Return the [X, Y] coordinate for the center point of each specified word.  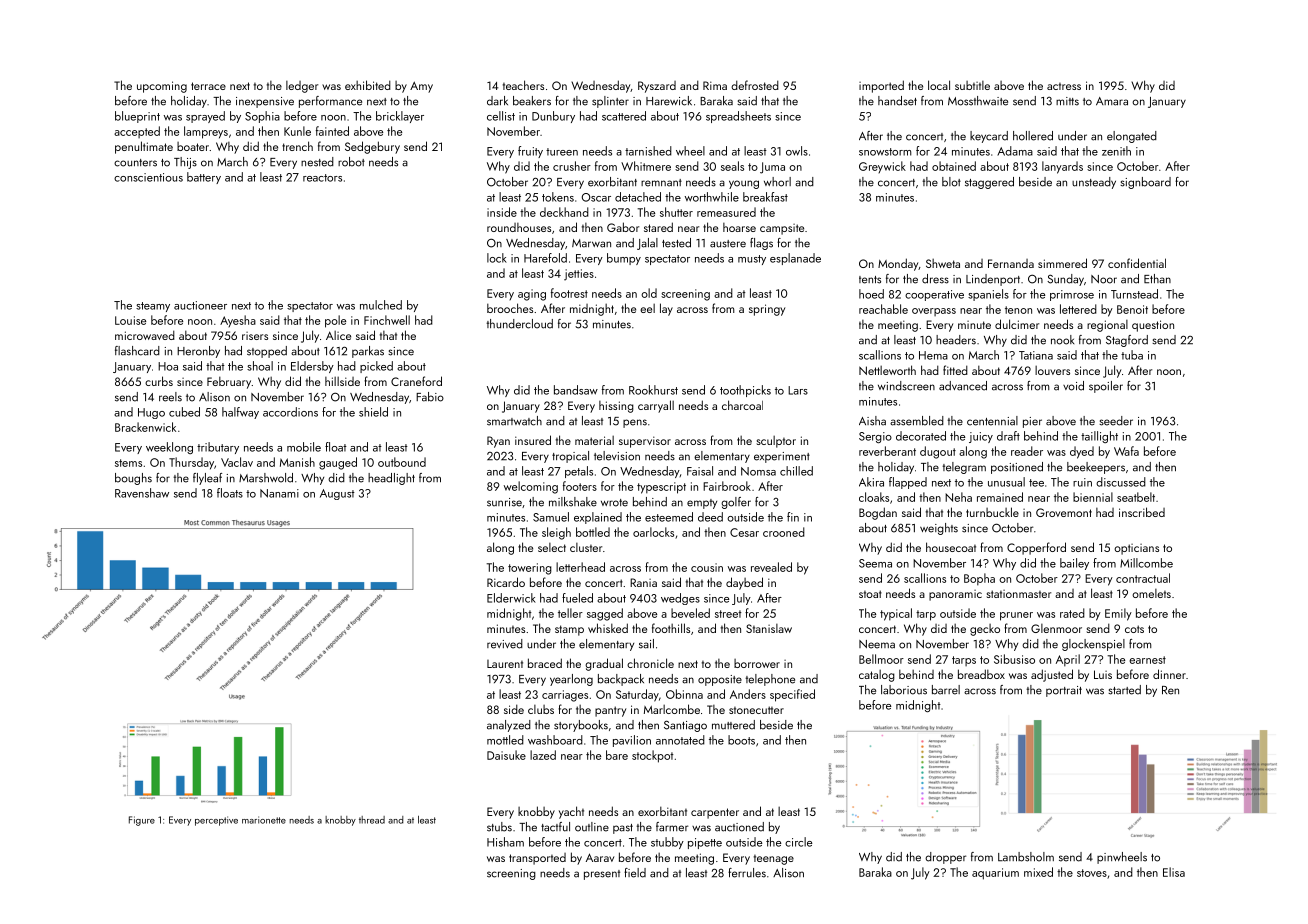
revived [505, 644]
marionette [264, 820]
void [1073, 386]
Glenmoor [1056, 628]
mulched [381, 305]
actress [1064, 86]
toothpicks [745, 391]
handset [897, 101]
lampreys [206, 132]
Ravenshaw [142, 493]
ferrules [747, 873]
